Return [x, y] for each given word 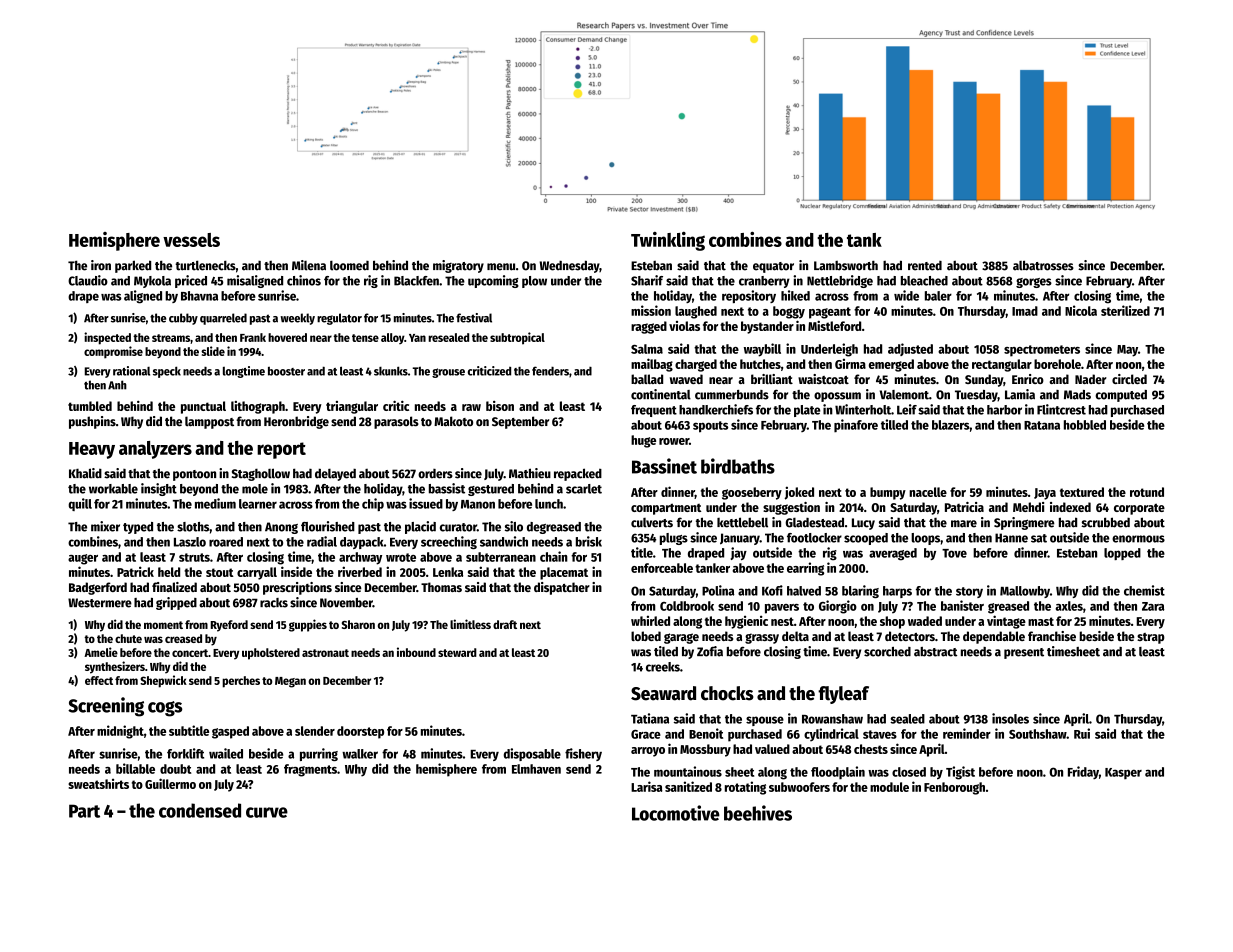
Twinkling [668, 241]
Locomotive [676, 813]
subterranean [501, 557]
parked [133, 266]
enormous [1138, 539]
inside [296, 571]
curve [267, 812]
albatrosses [1043, 265]
